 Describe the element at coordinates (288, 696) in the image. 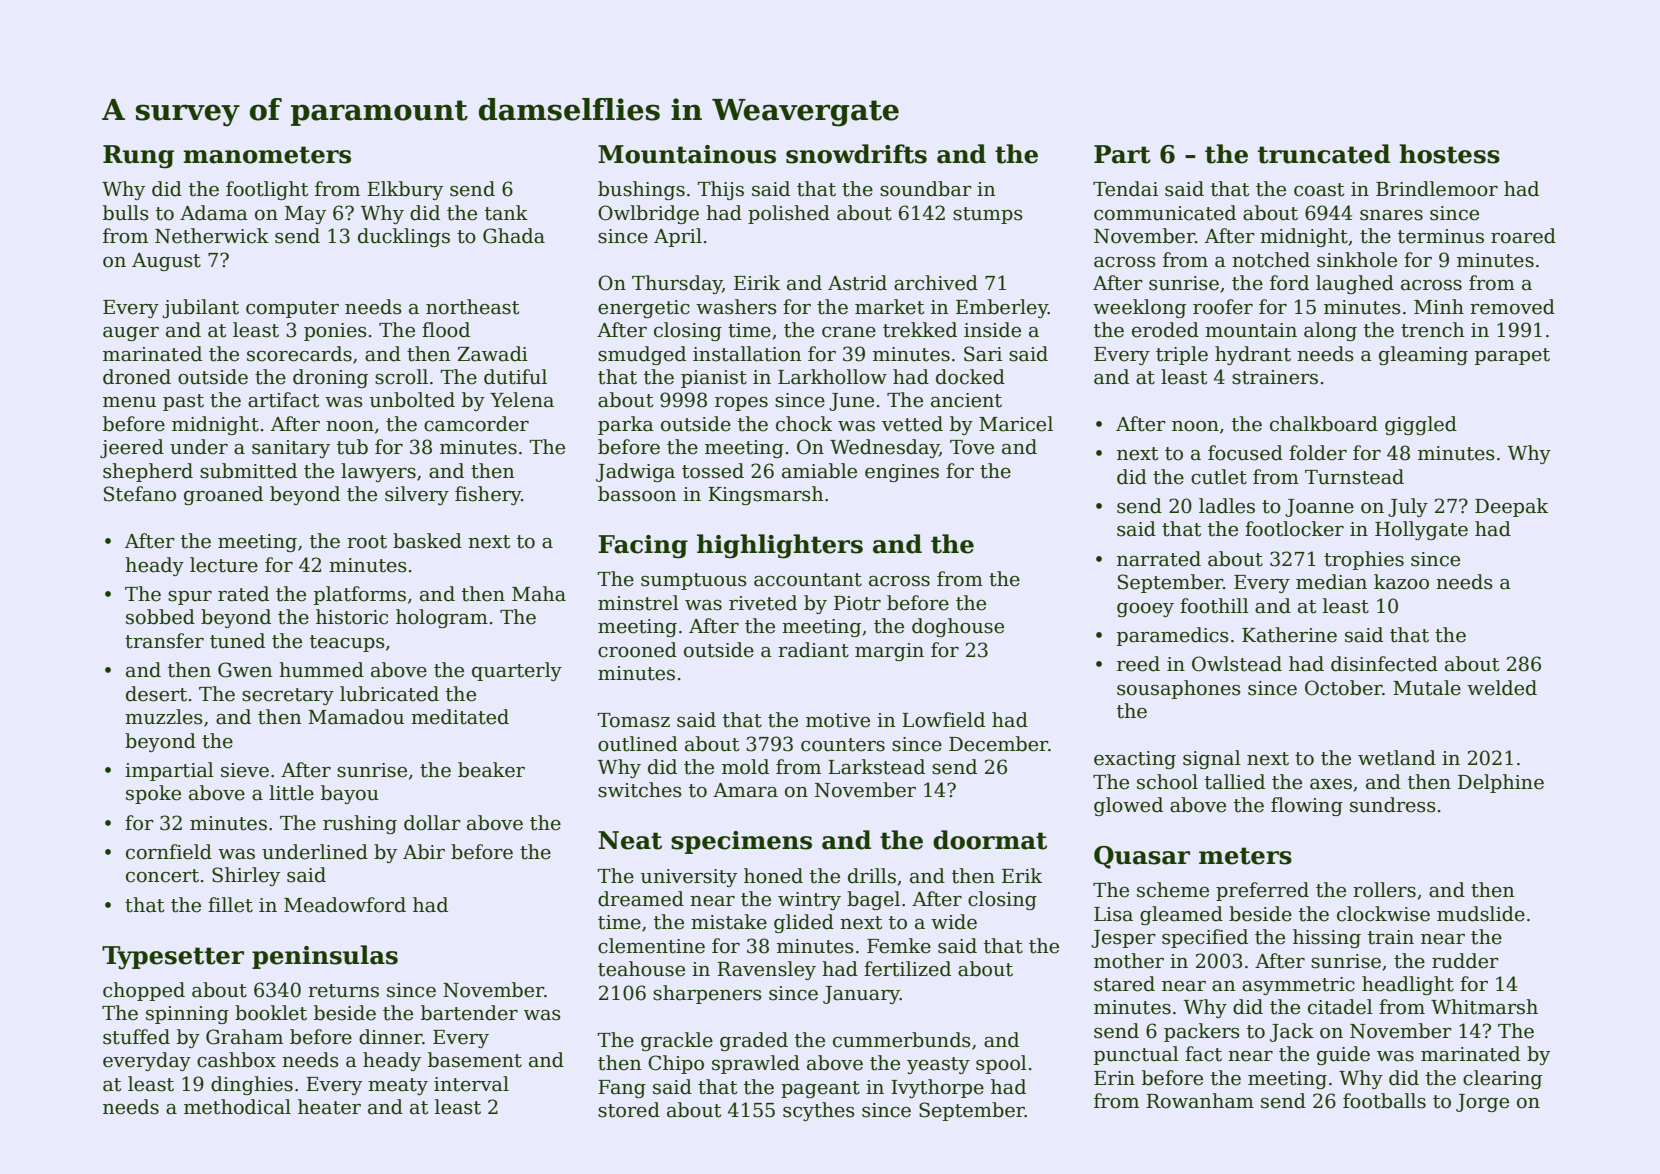

I see `secretary` at that location.
